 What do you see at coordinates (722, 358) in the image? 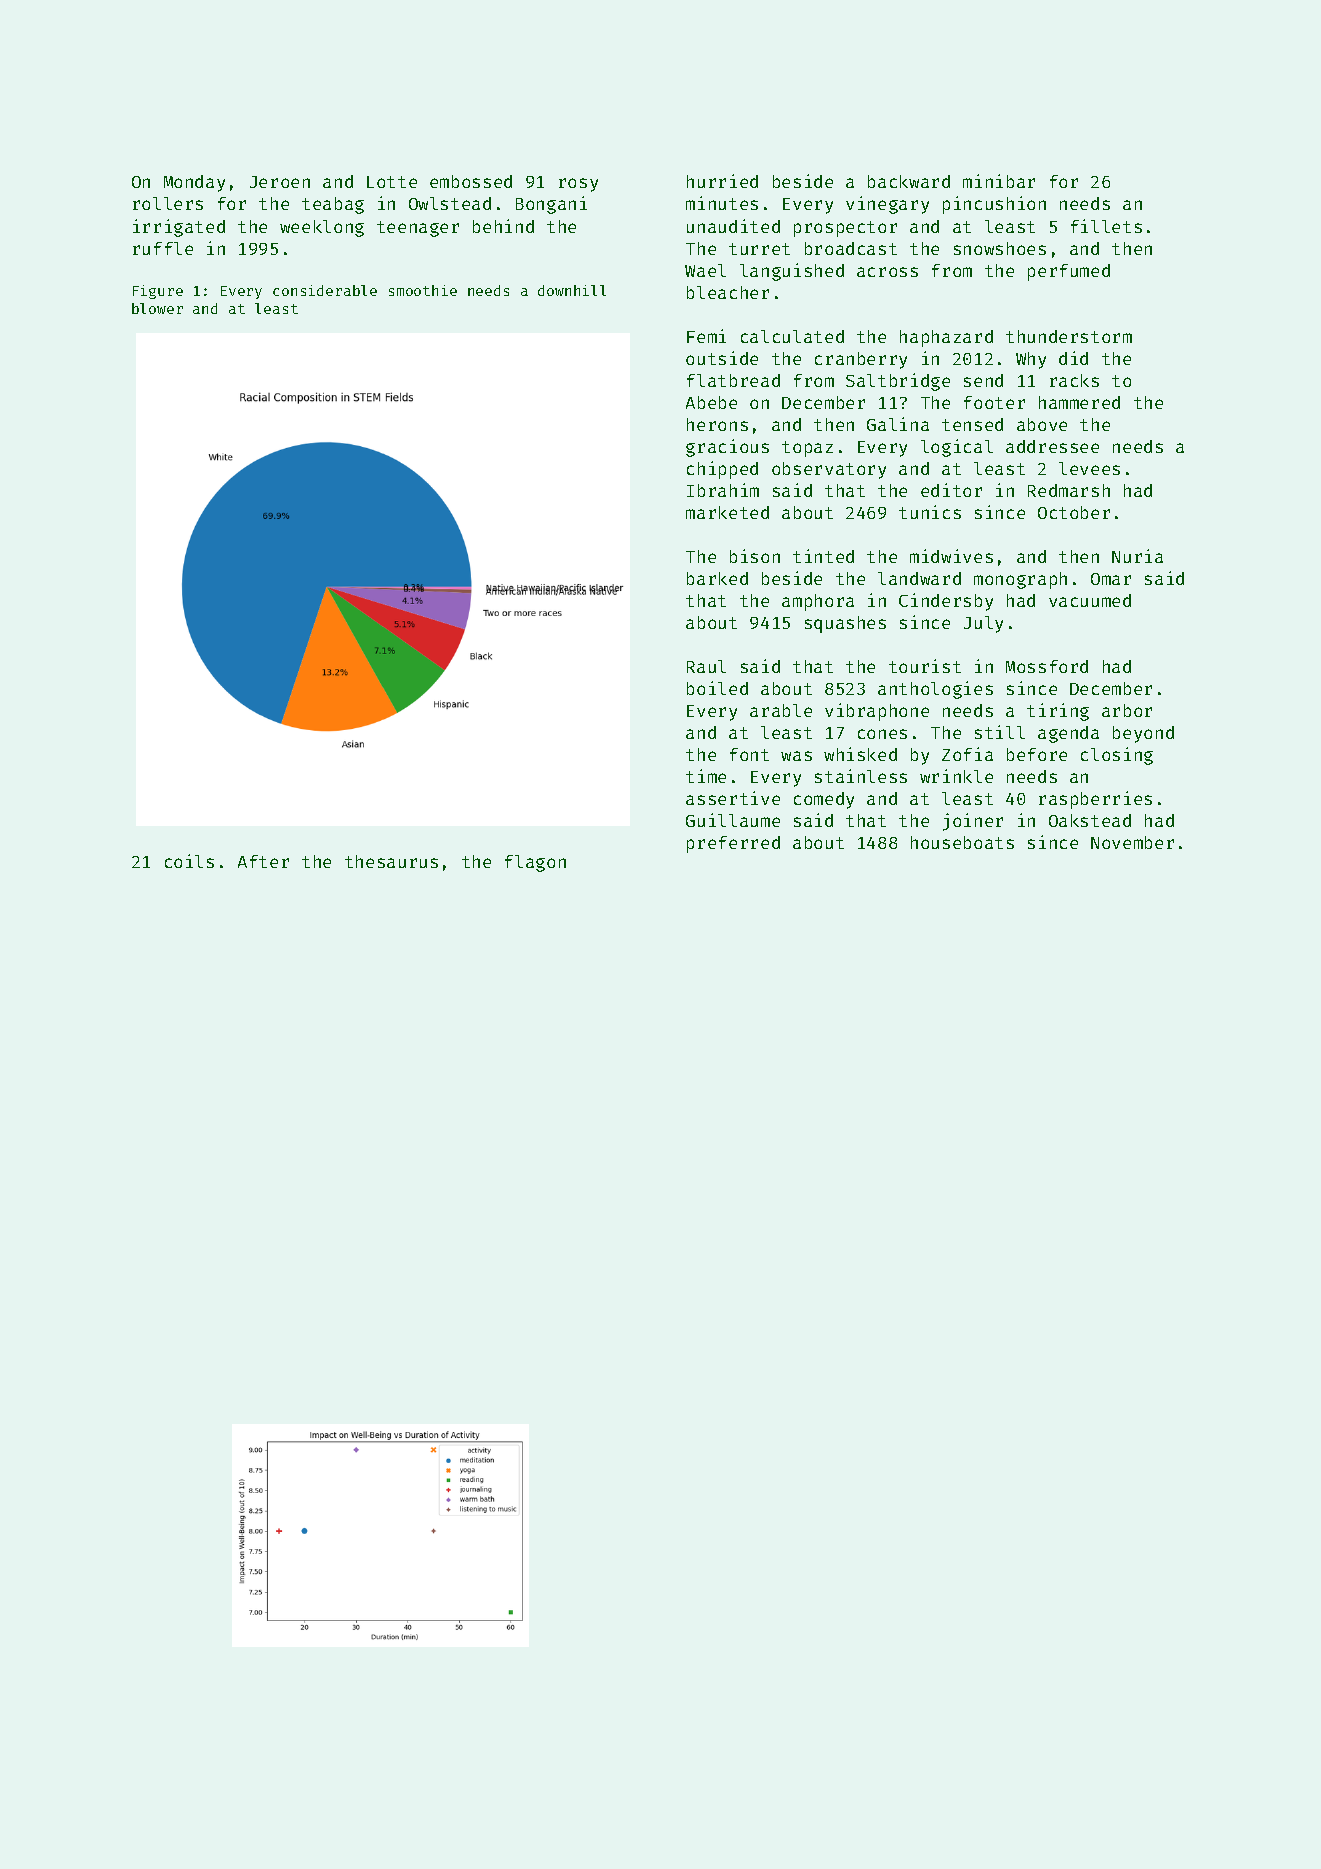
I see `outside` at bounding box center [722, 358].
